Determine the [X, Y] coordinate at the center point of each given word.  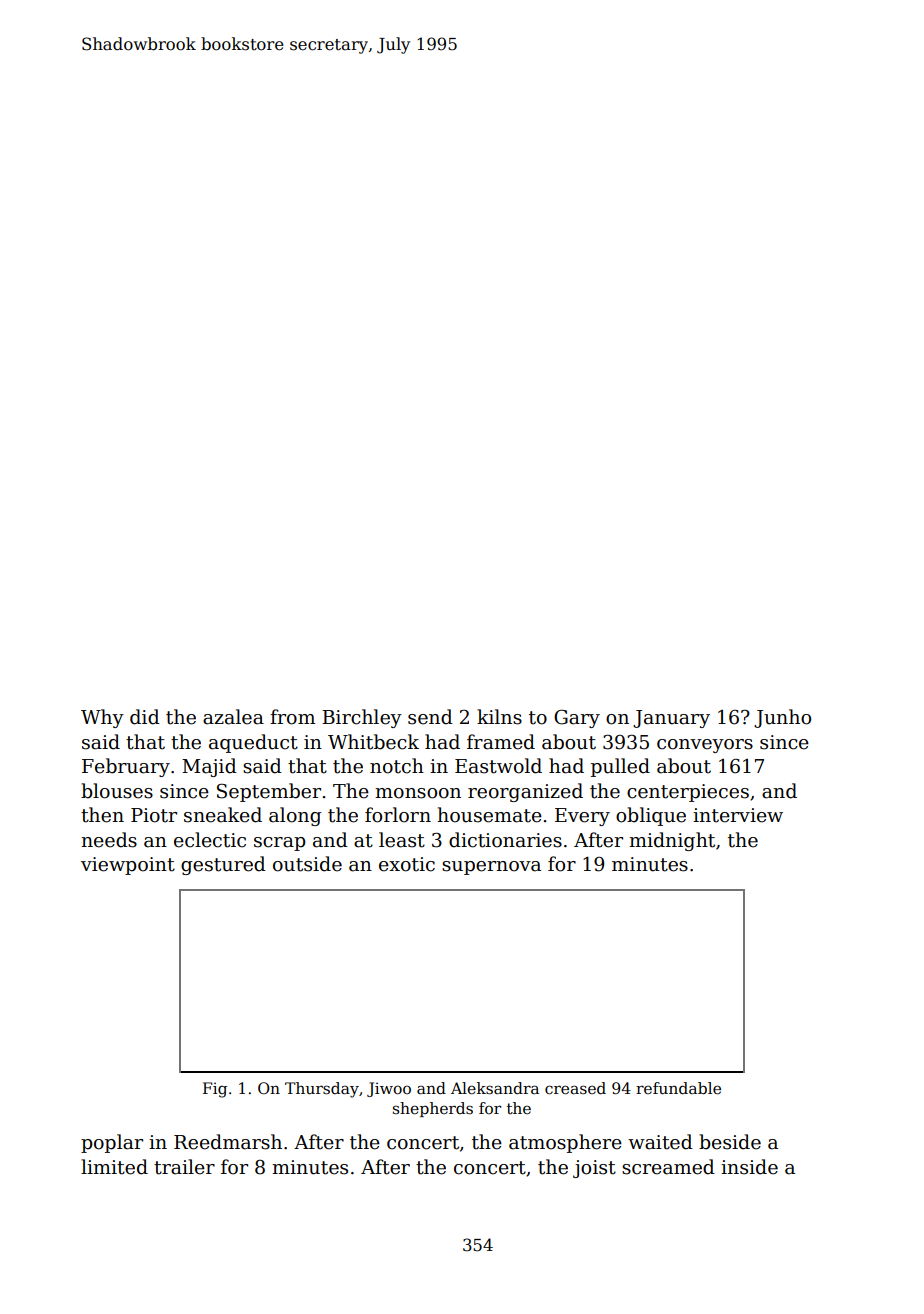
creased [575, 1088]
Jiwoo [389, 1089]
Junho [782, 718]
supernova [491, 868]
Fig [215, 1090]
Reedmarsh [228, 1142]
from [292, 717]
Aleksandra [495, 1088]
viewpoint [128, 866]
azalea [233, 717]
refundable [678, 1088]
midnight [672, 841]
